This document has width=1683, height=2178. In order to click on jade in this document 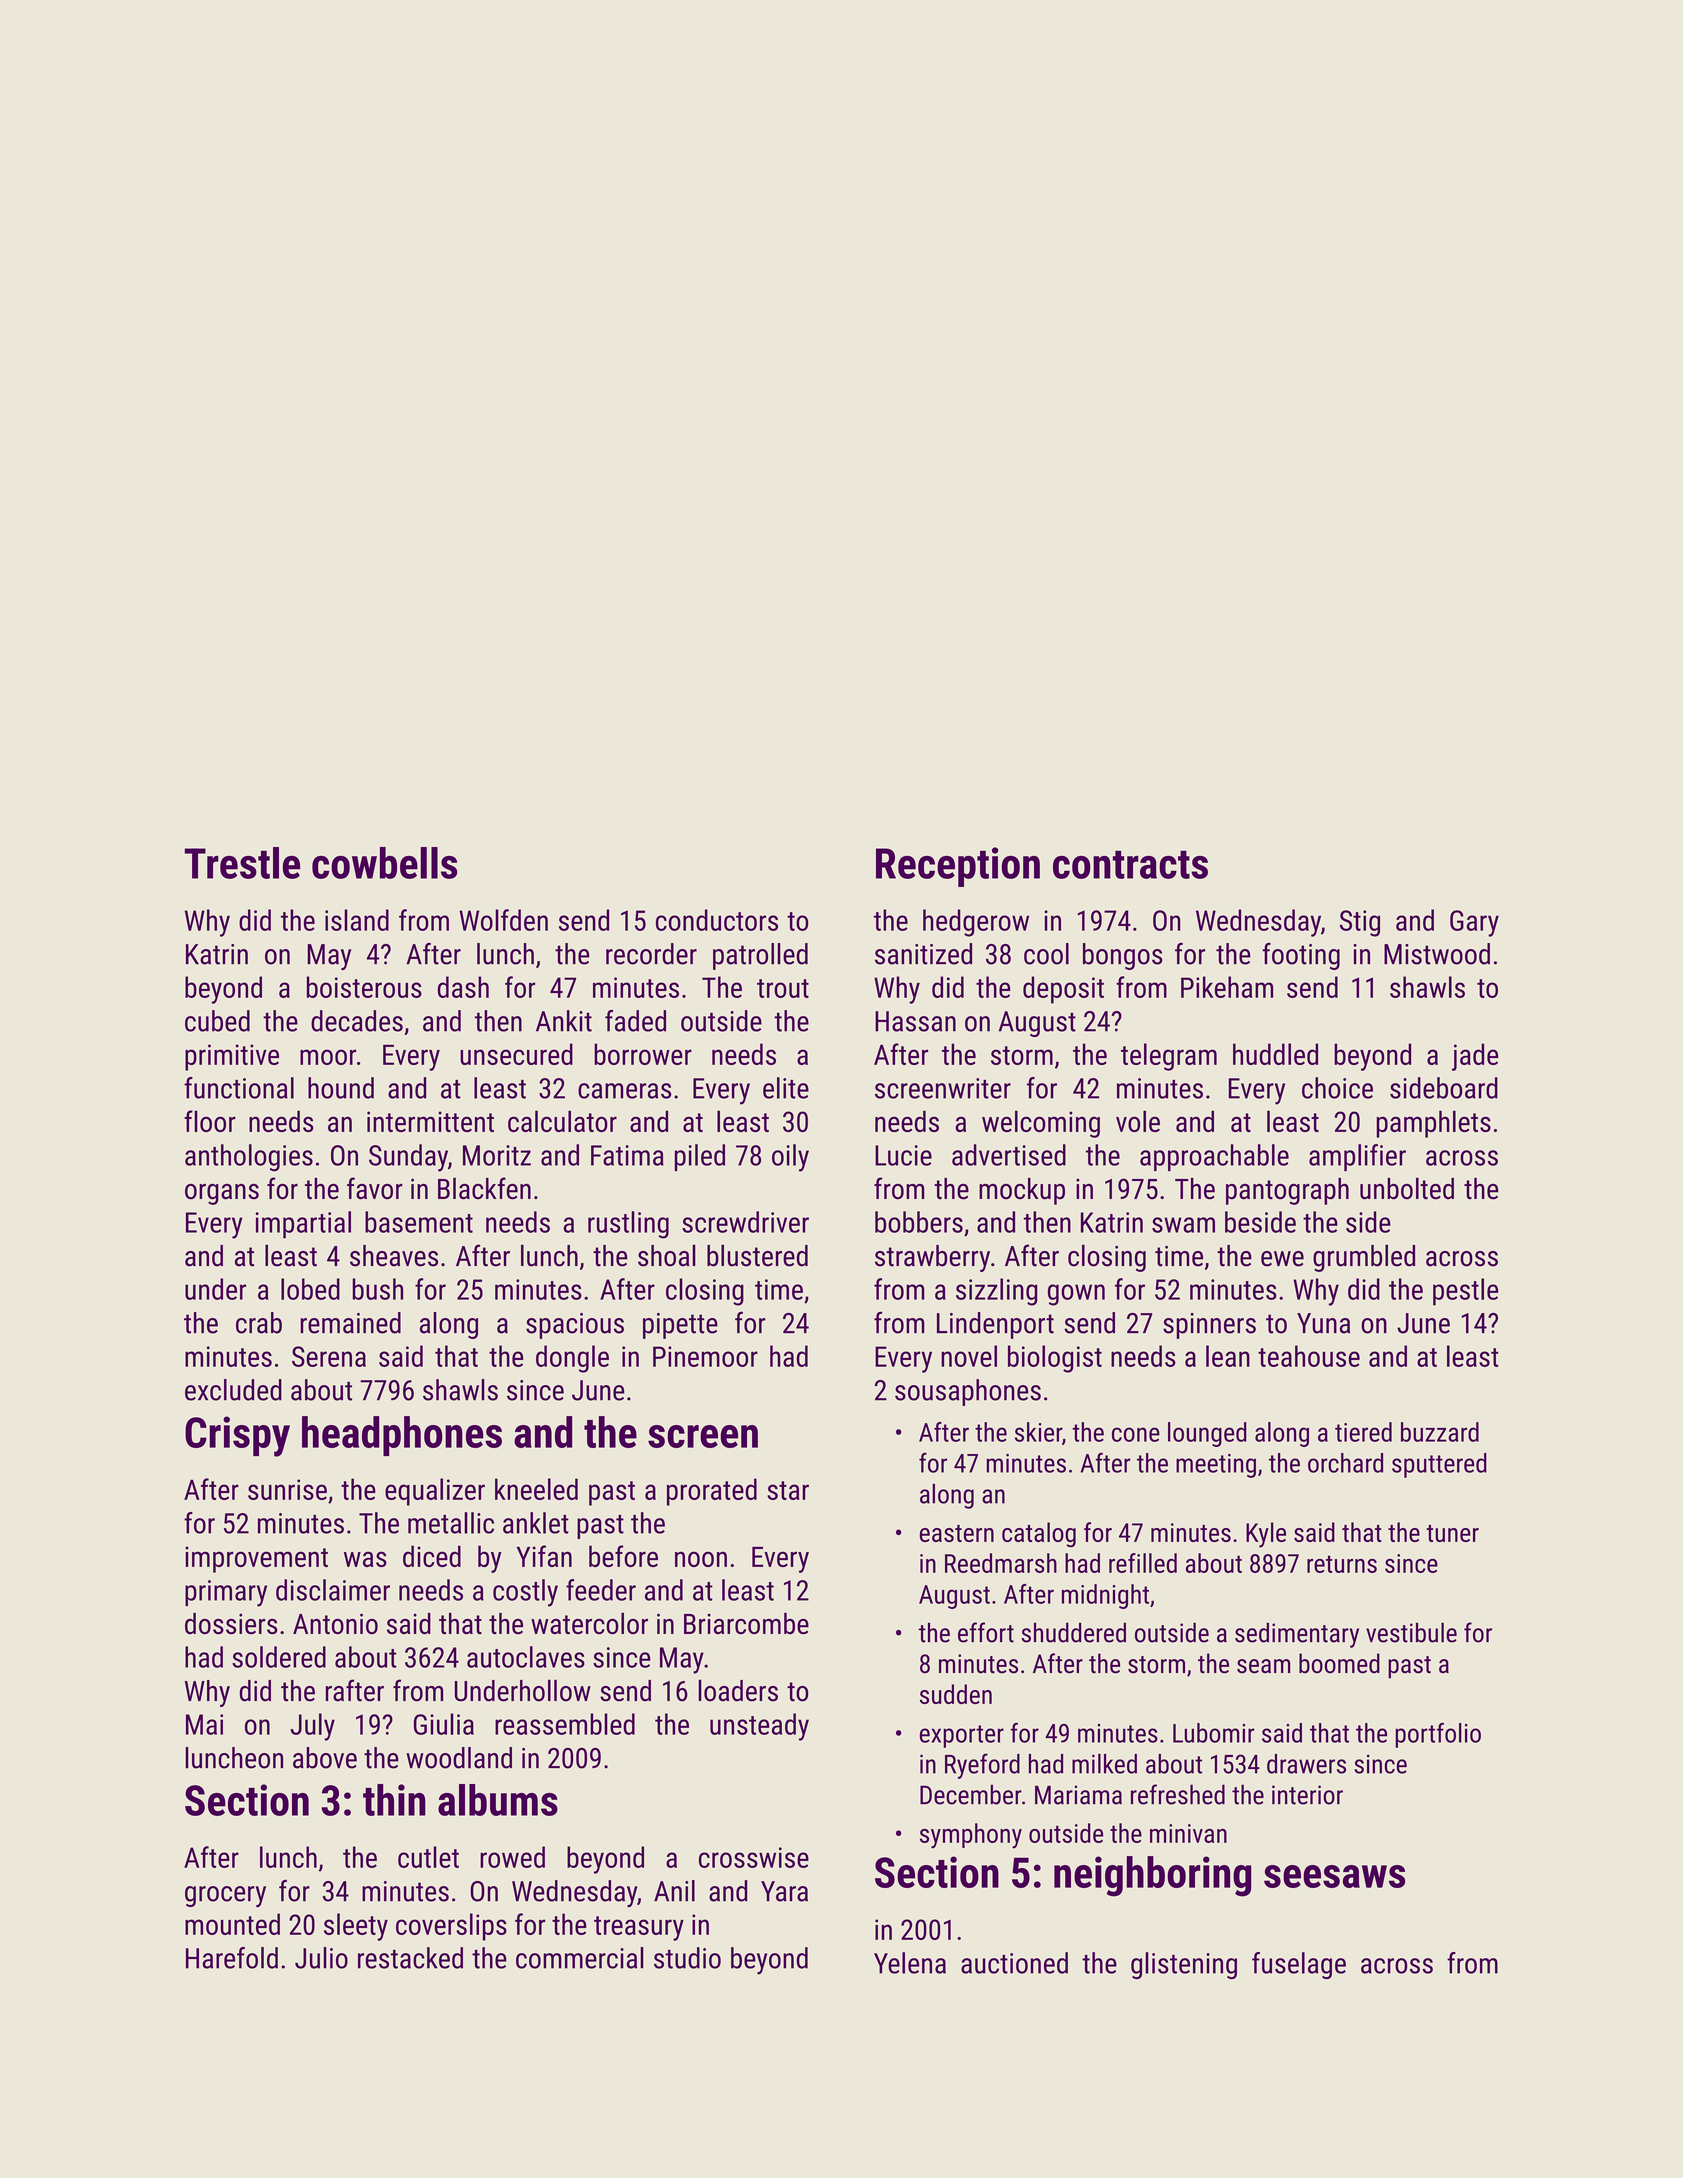, I will do `click(1475, 1057)`.
